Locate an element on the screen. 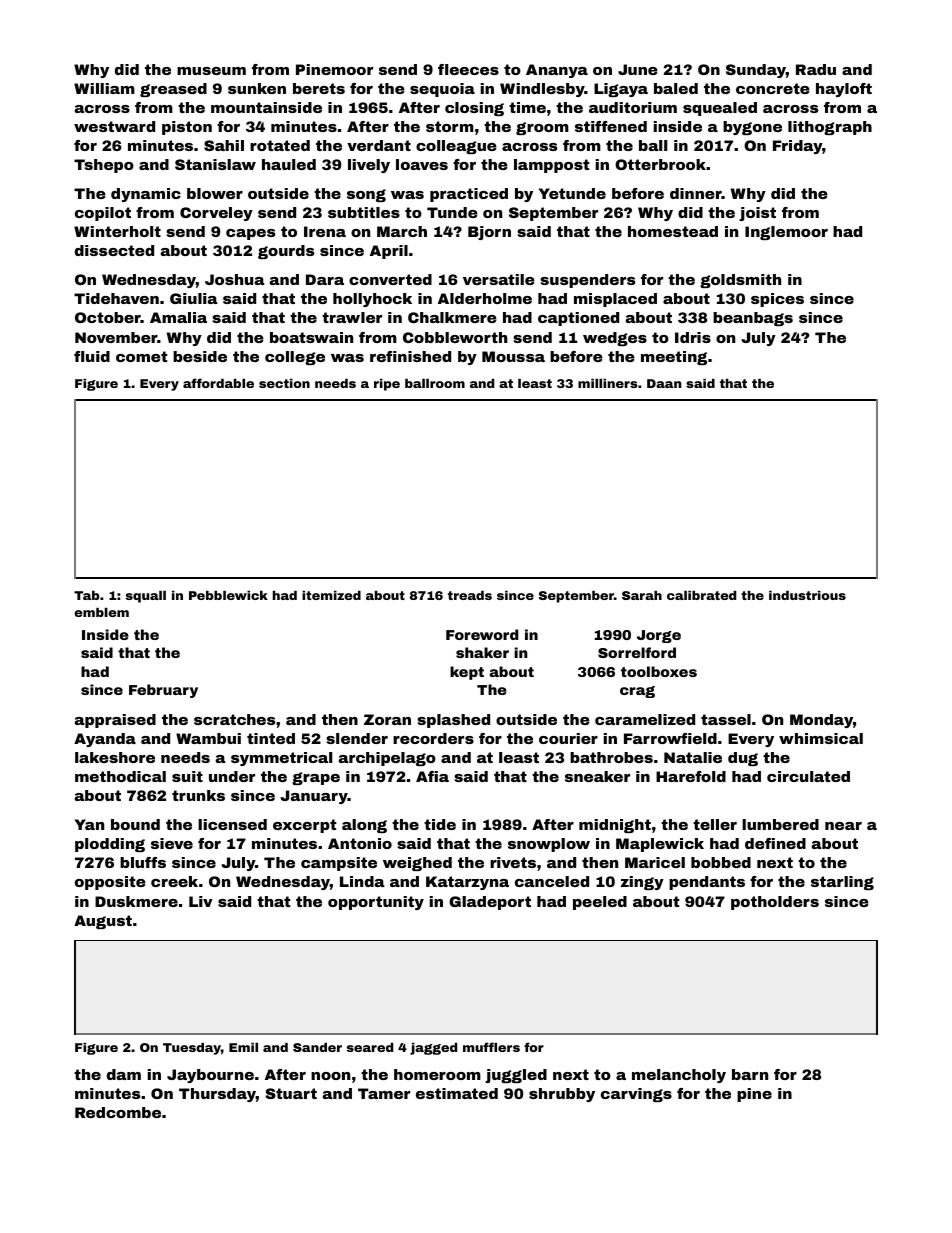 Image resolution: width=952 pixels, height=1233 pixels. capes is located at coordinates (250, 234).
